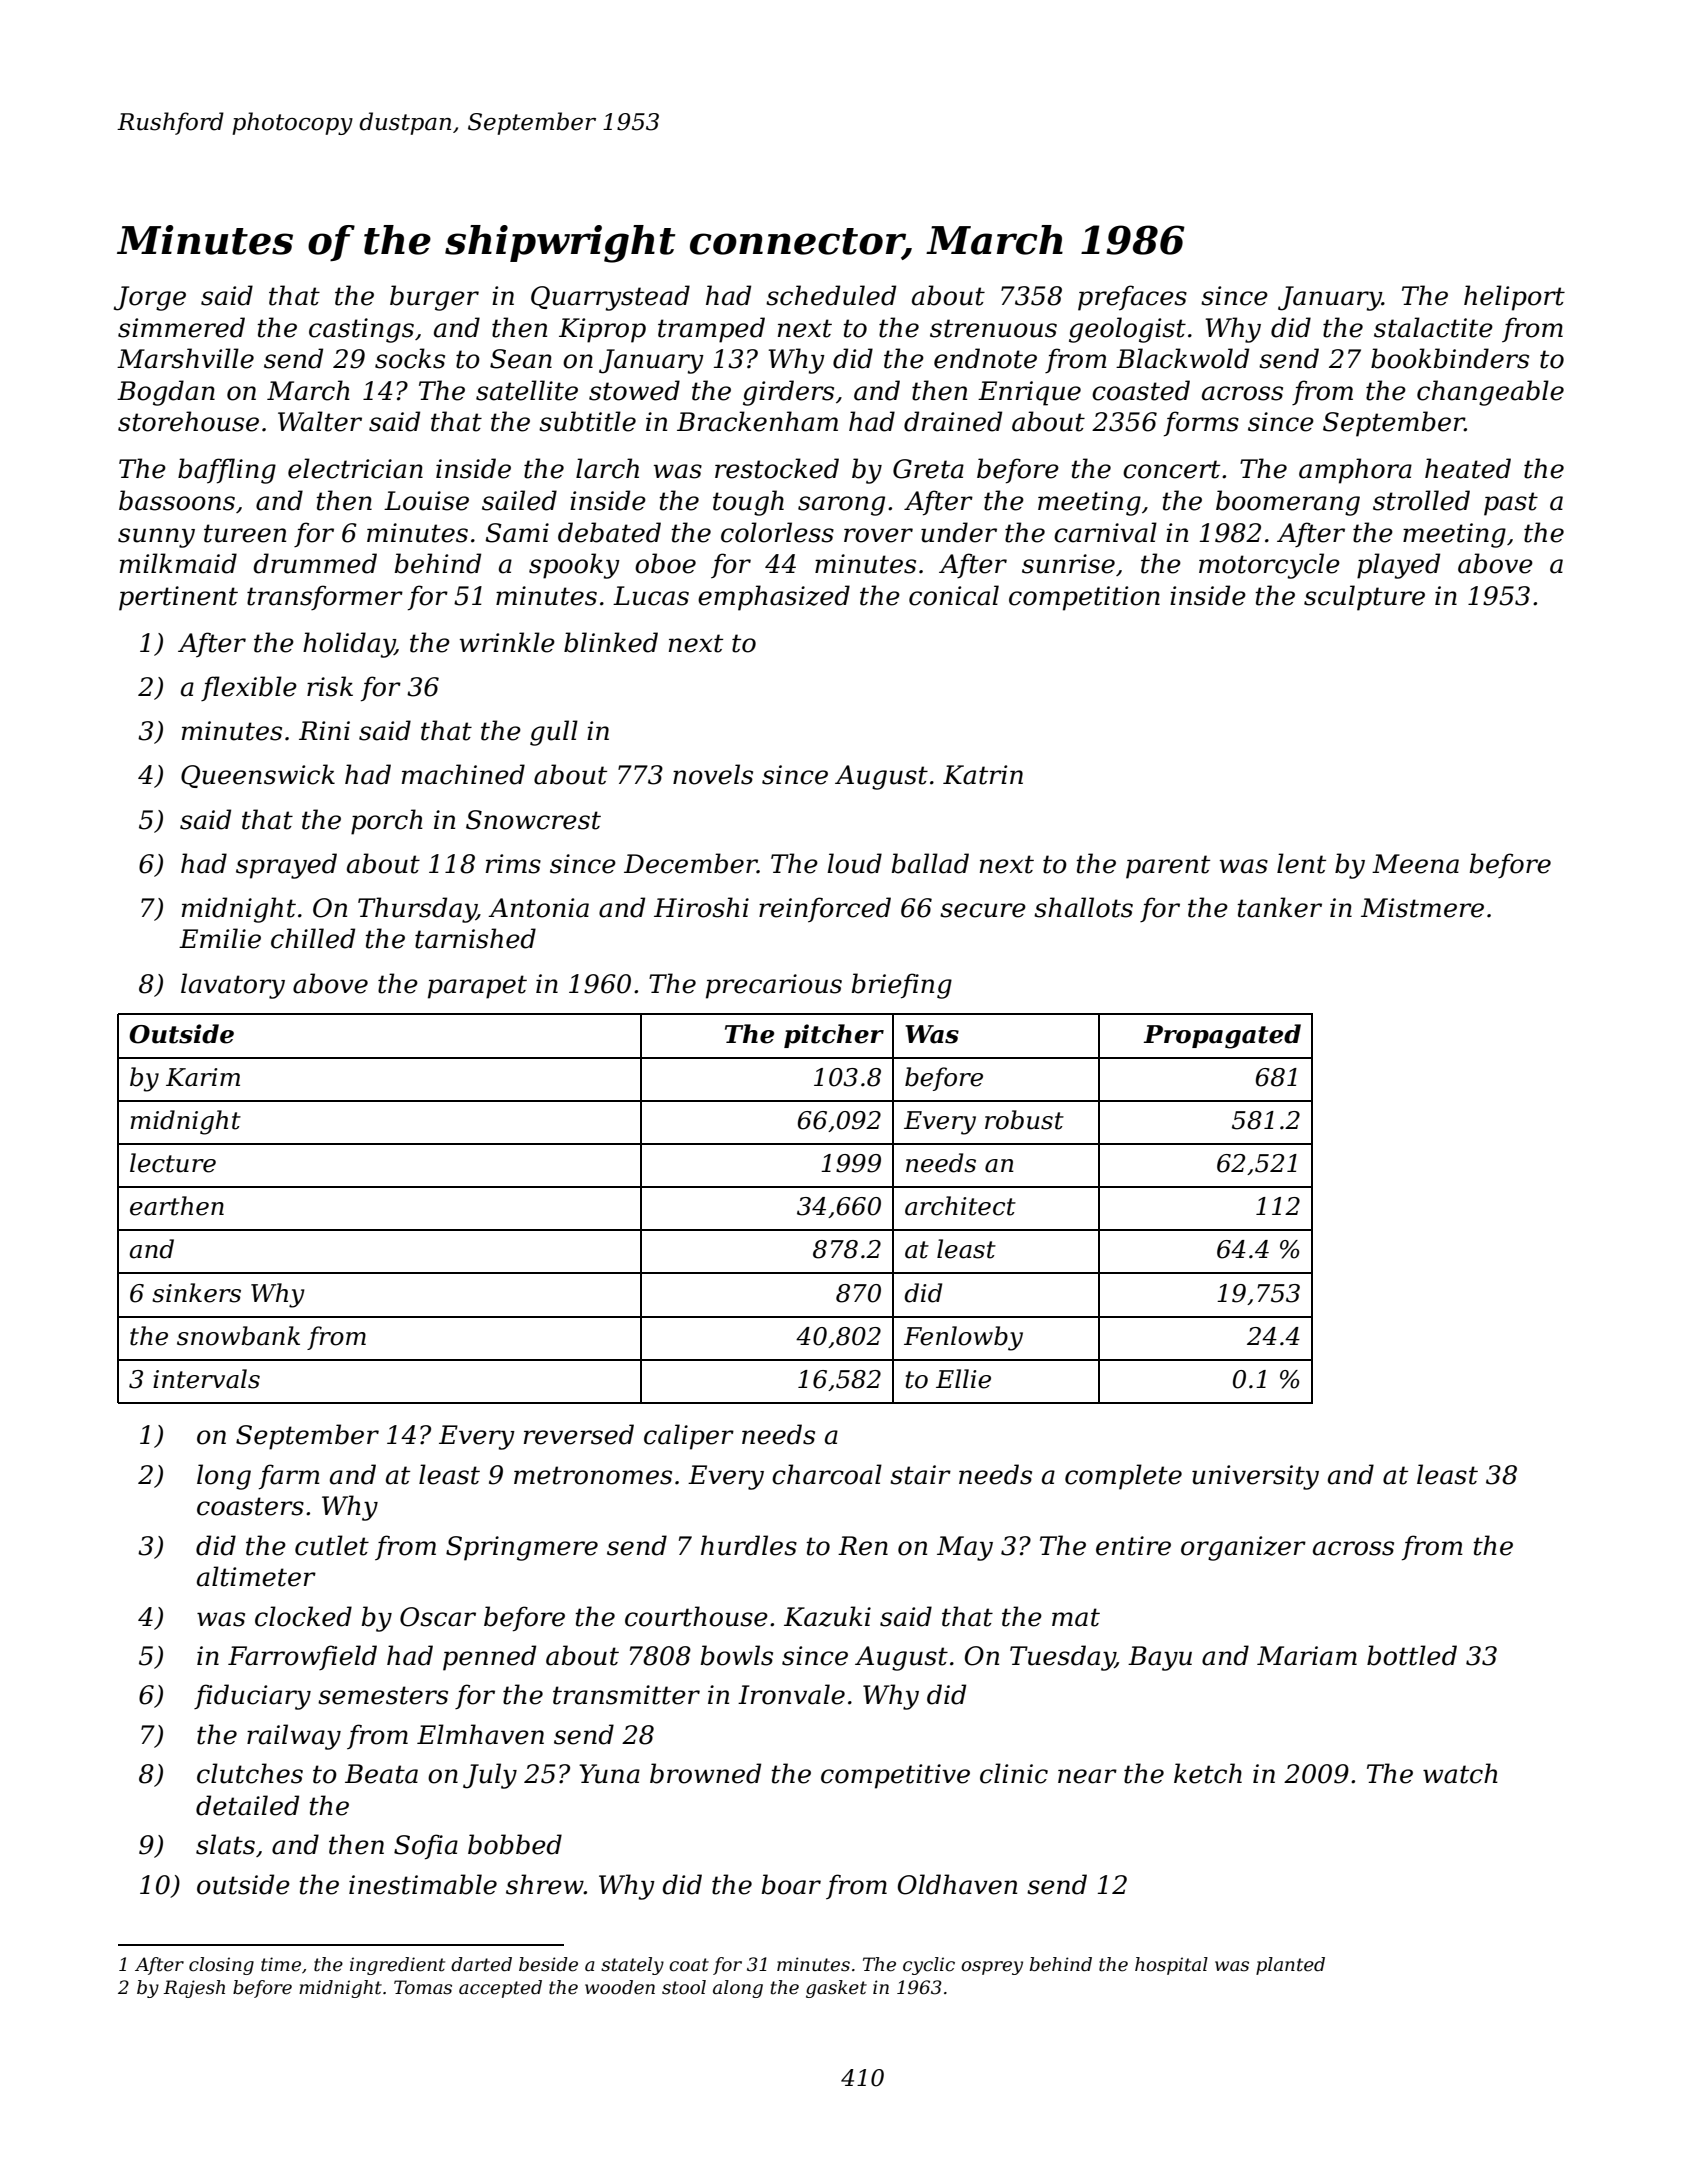  Describe the element at coordinates (626, 1695) in the document. I see `transmitter` at that location.
